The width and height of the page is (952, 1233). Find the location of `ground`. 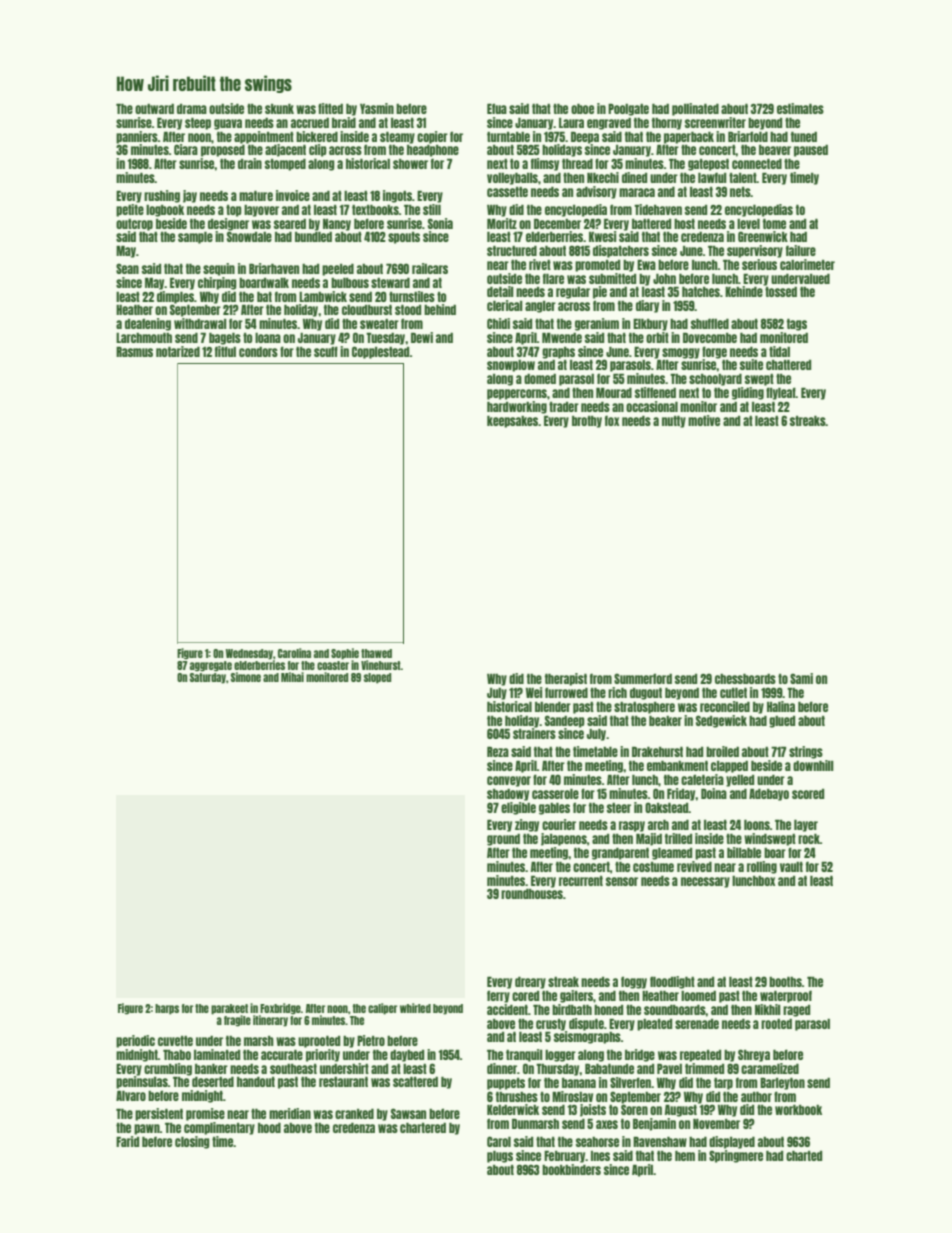

ground is located at coordinates (503, 840).
